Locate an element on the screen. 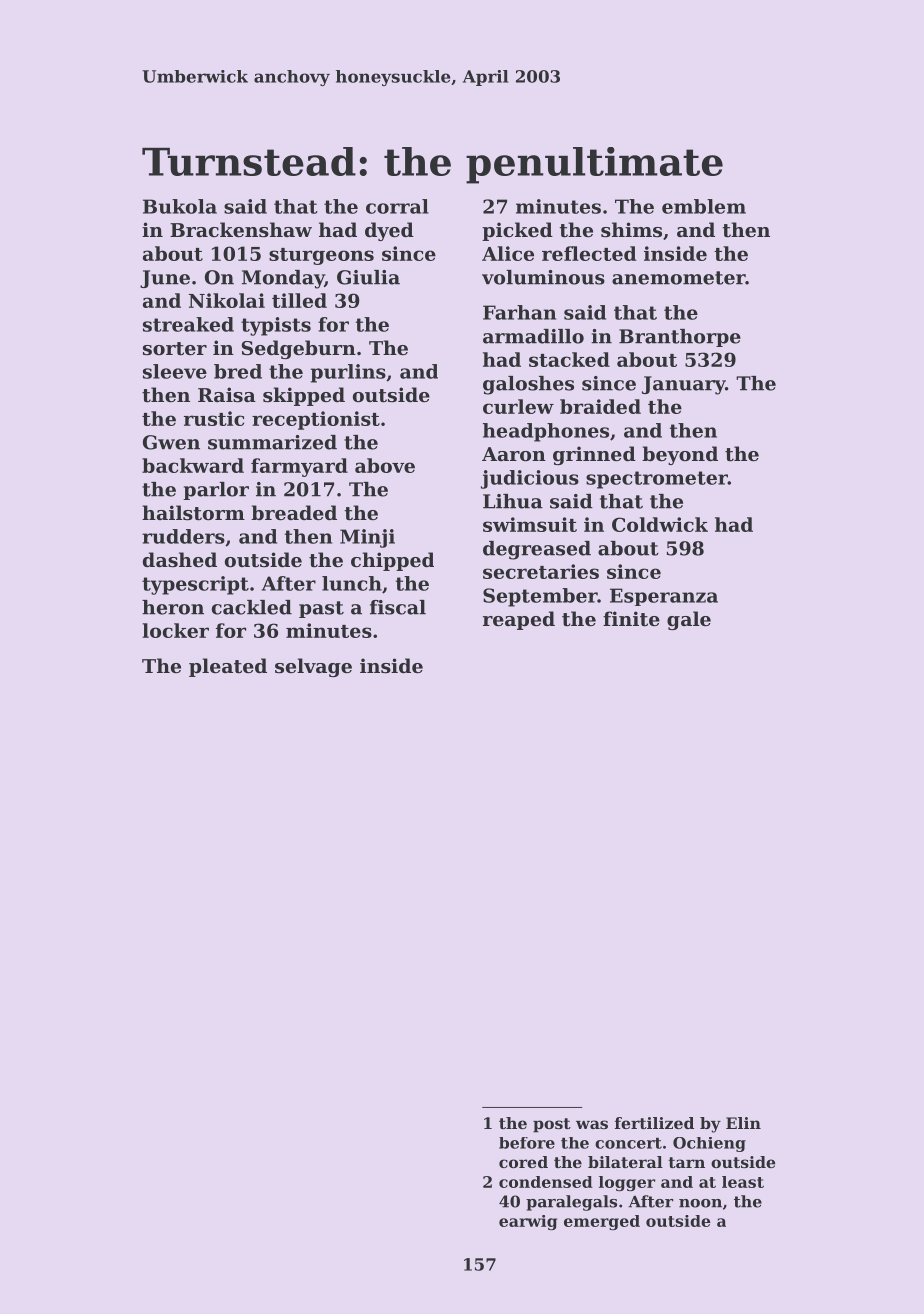 The width and height of the screenshot is (924, 1314). typescript is located at coordinates (195, 585).
